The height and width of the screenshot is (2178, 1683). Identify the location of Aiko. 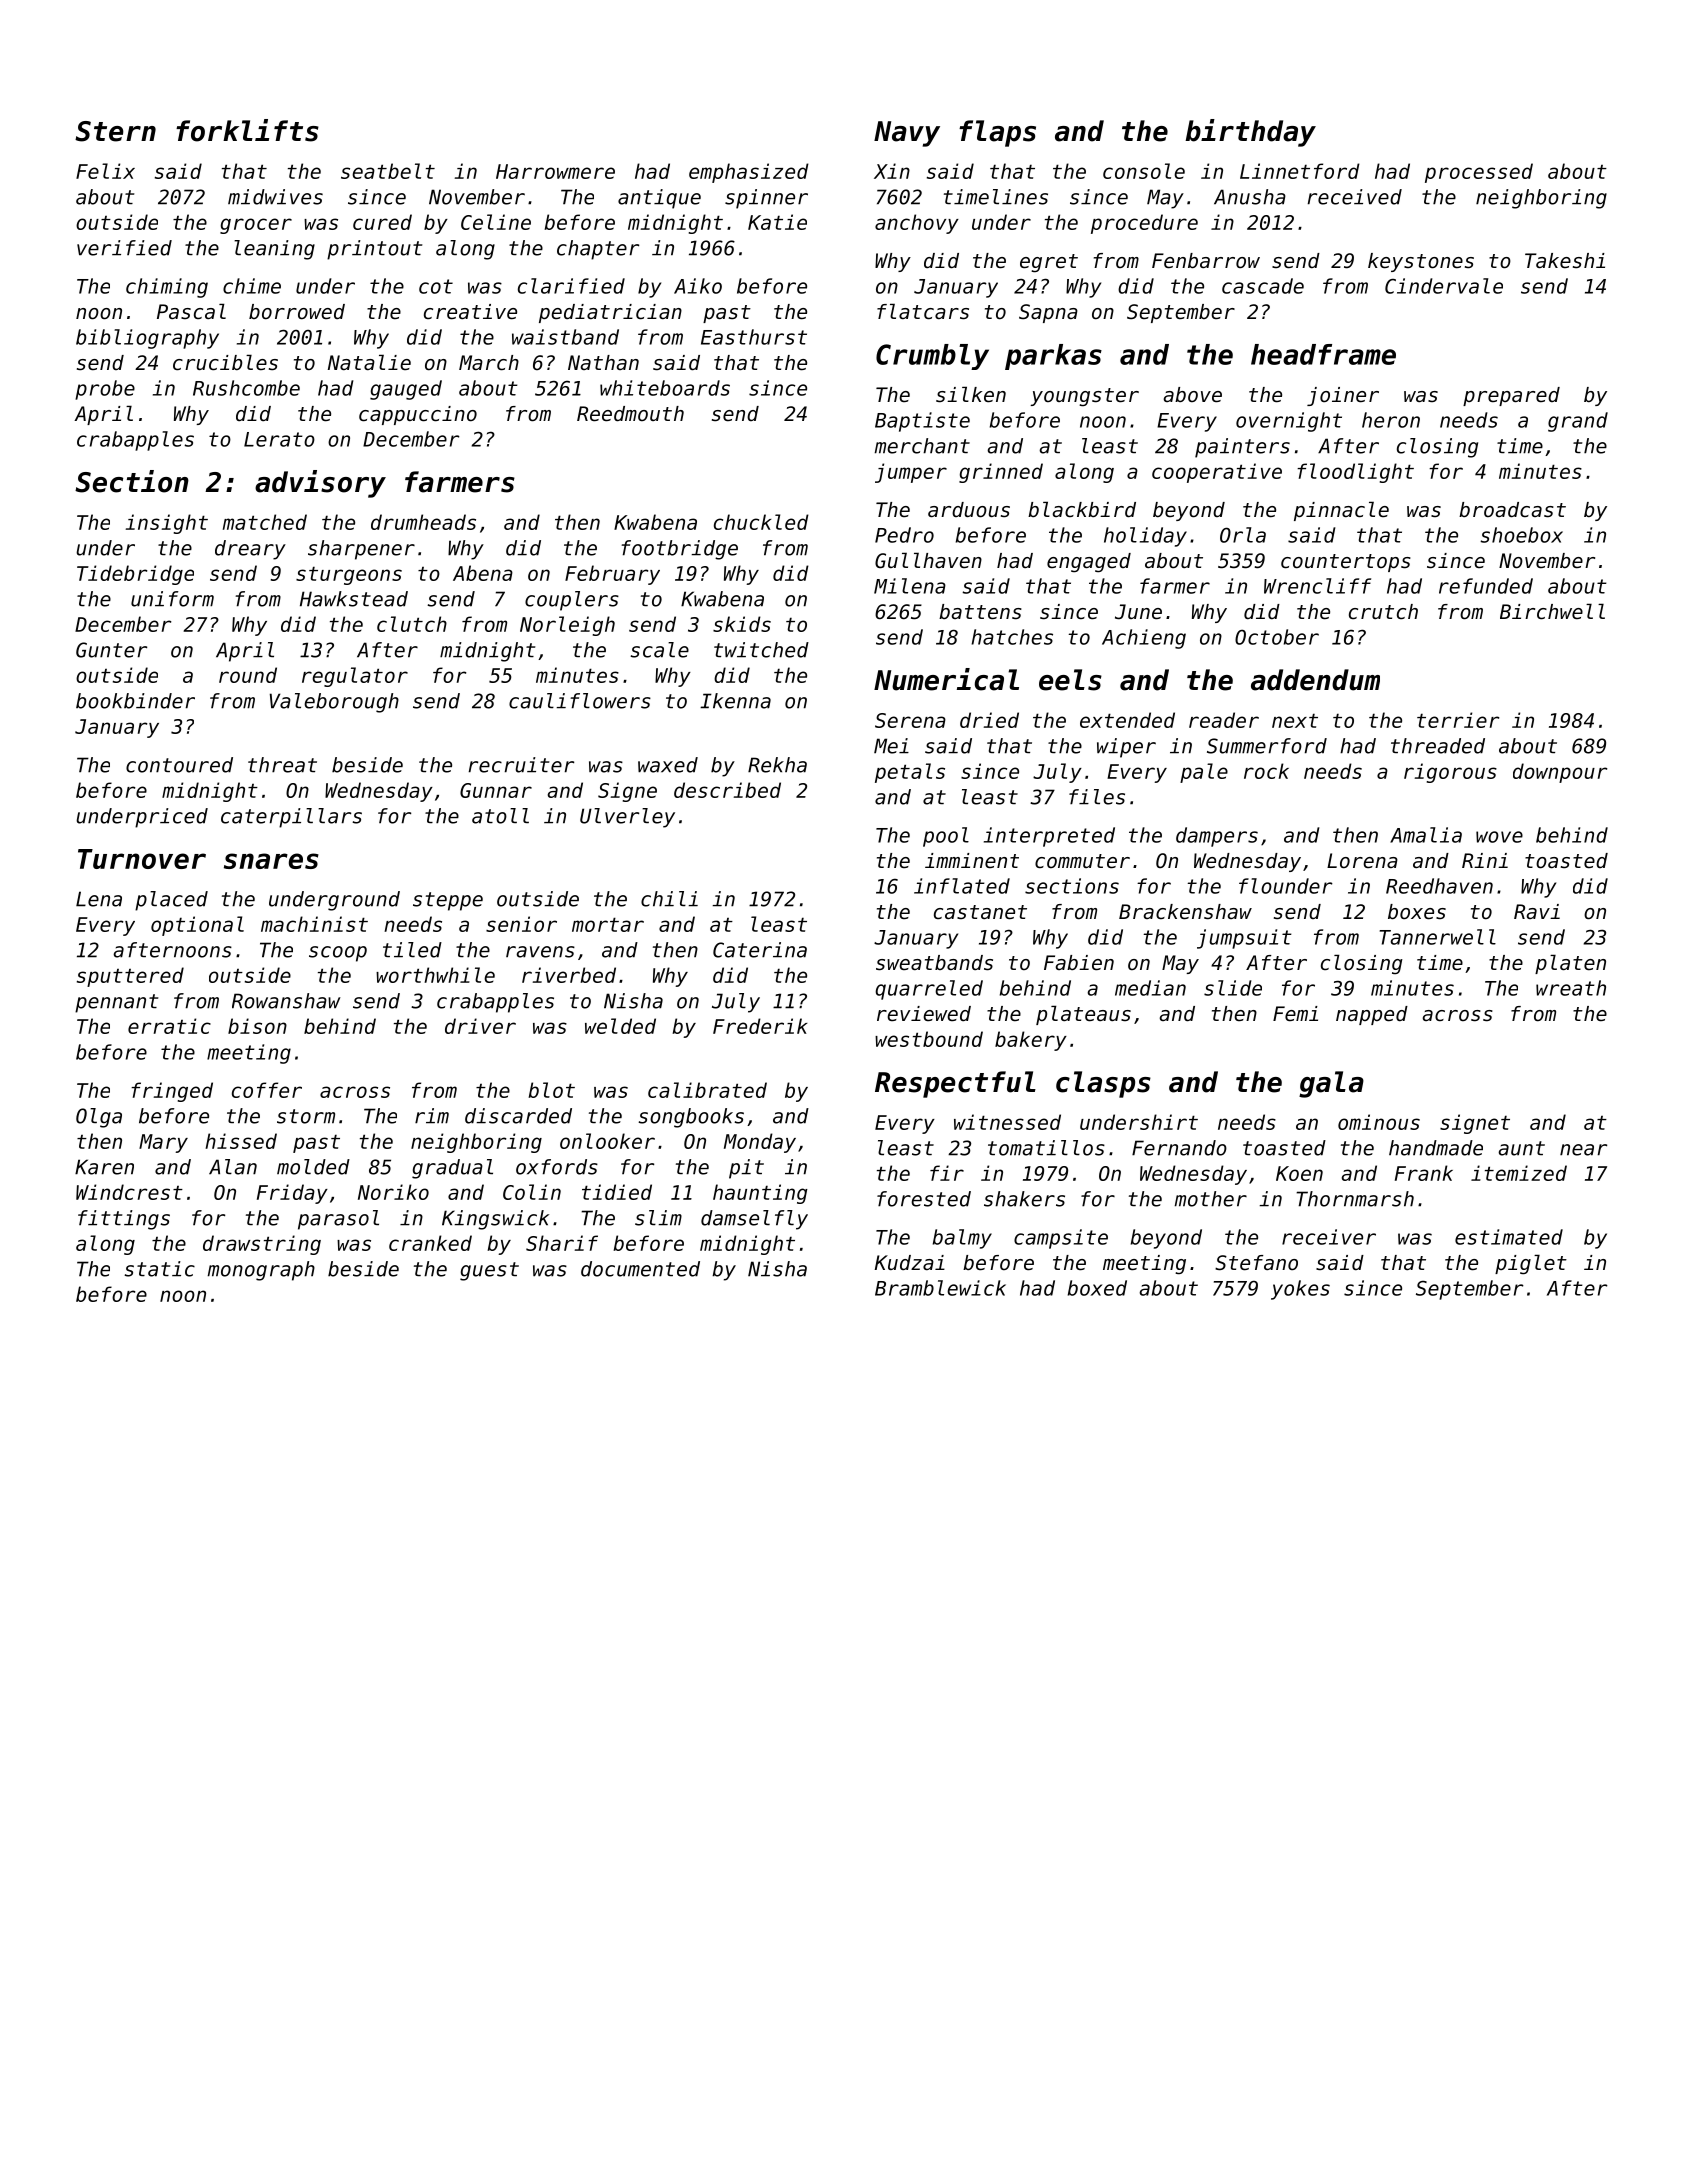
(698, 286).
